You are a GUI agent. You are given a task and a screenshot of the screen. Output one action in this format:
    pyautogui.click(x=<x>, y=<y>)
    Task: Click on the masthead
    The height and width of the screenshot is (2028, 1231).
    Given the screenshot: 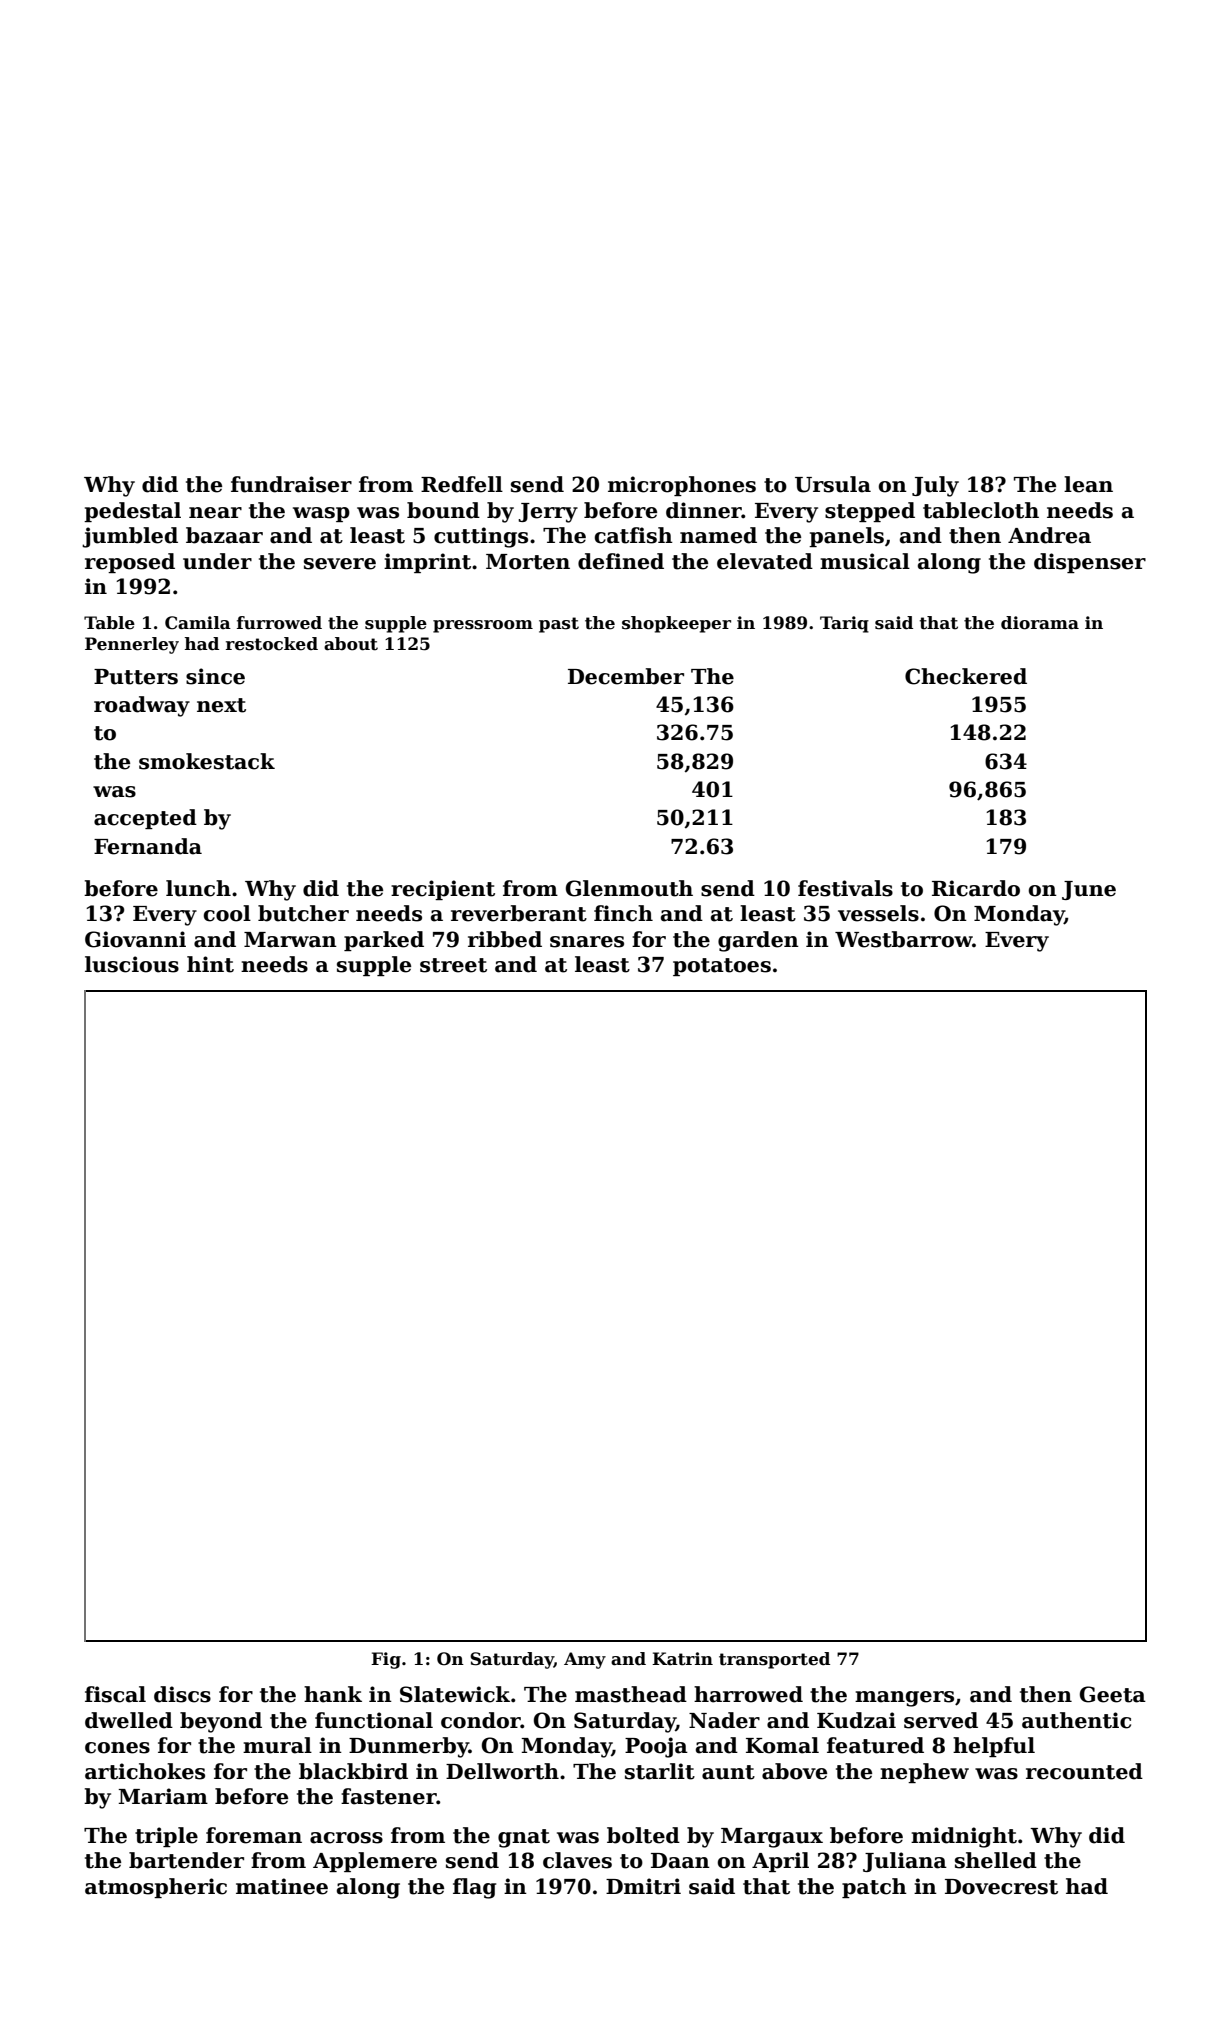 What is the action you would take?
    pyautogui.click(x=631, y=1694)
